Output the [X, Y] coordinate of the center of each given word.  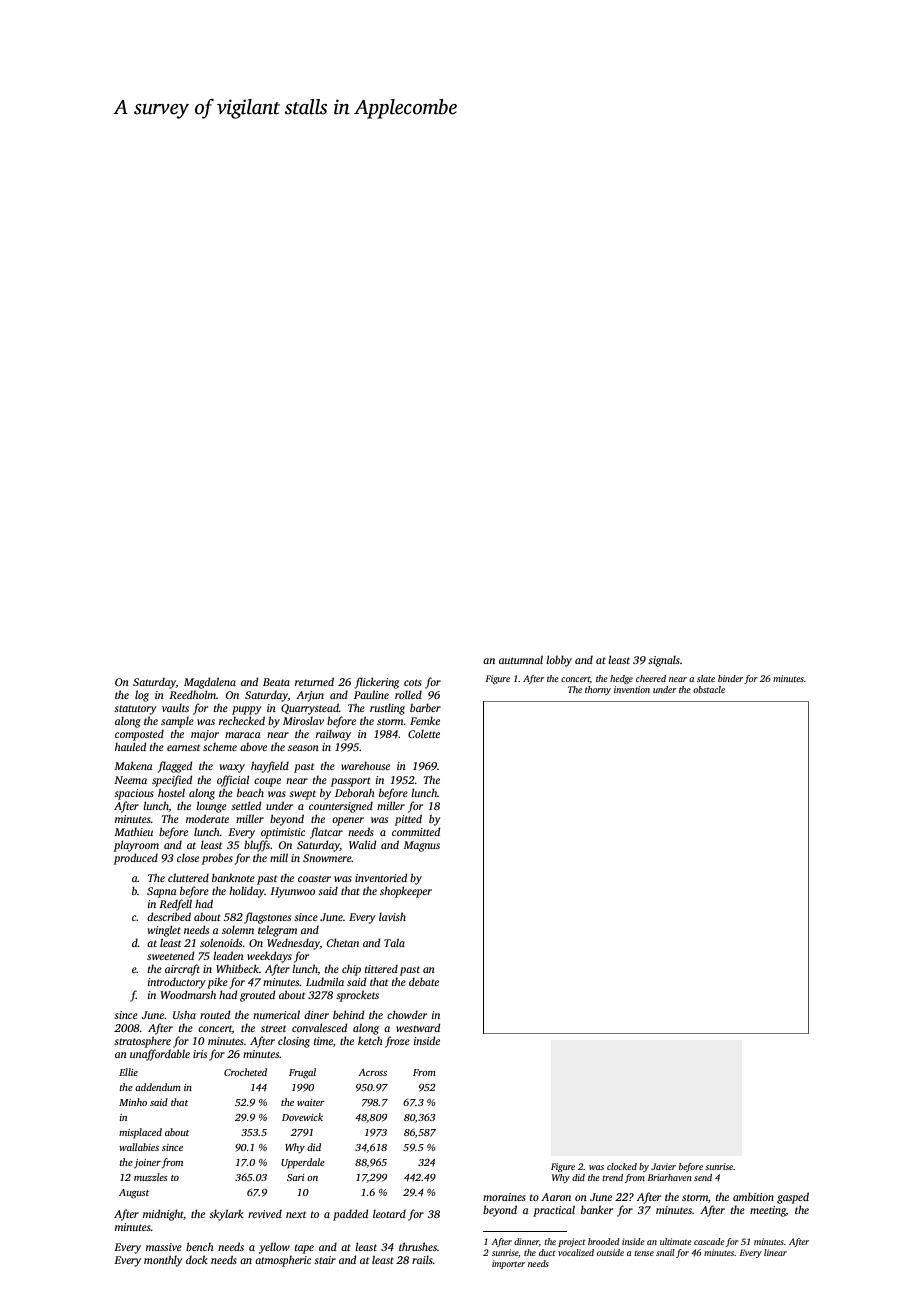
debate [424, 981]
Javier [663, 1166]
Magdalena [210, 683]
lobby [559, 661]
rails [422, 1259]
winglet [164, 931]
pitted [408, 820]
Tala [394, 942]
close [188, 857]
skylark [226, 1215]
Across [372, 1072]
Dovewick [302, 1117]
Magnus [421, 846]
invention [632, 689]
